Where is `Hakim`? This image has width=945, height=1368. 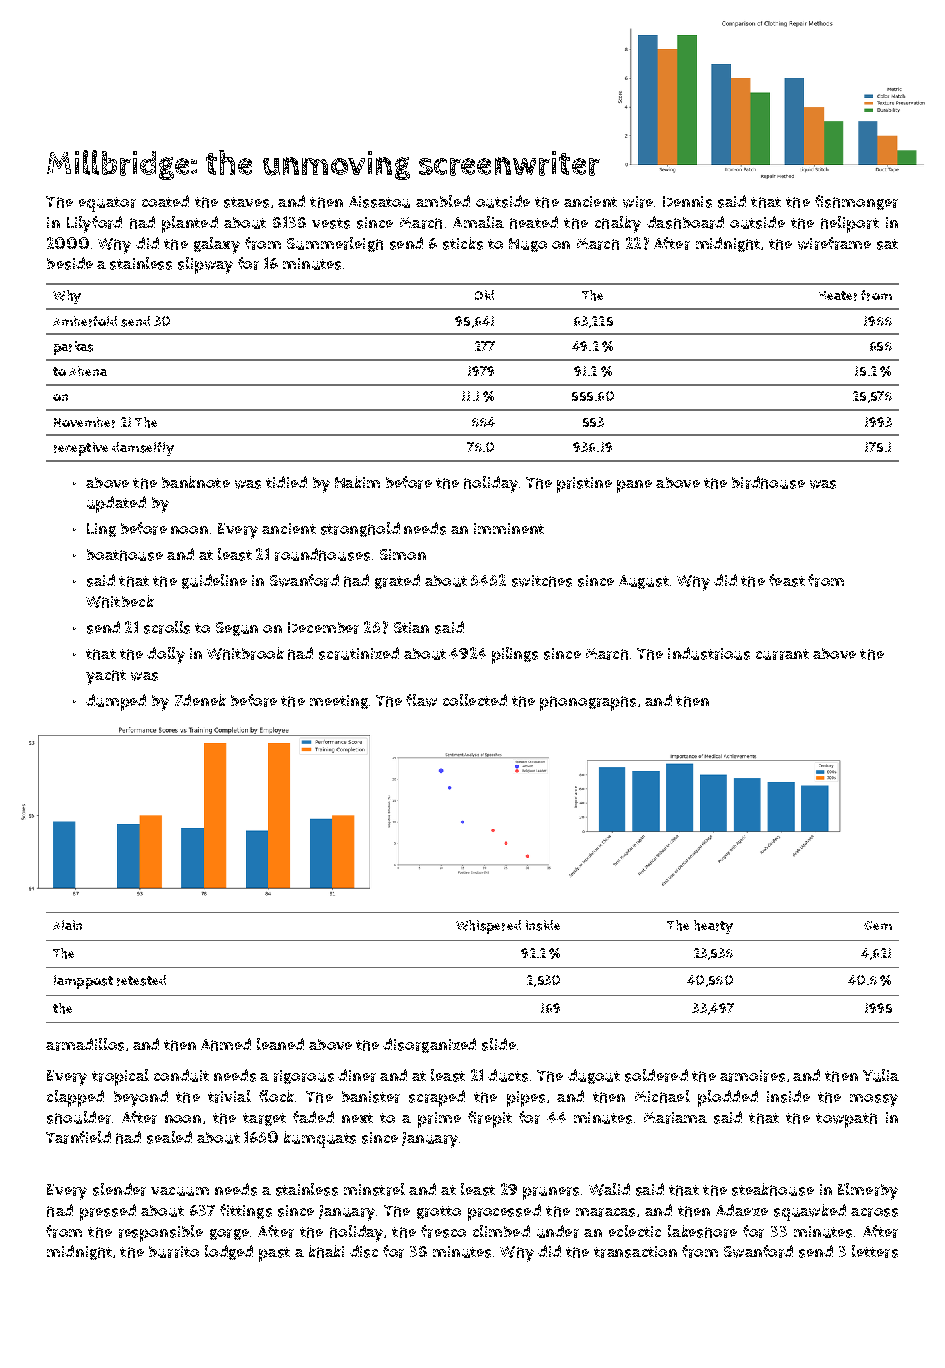
Hakim is located at coordinates (357, 482).
